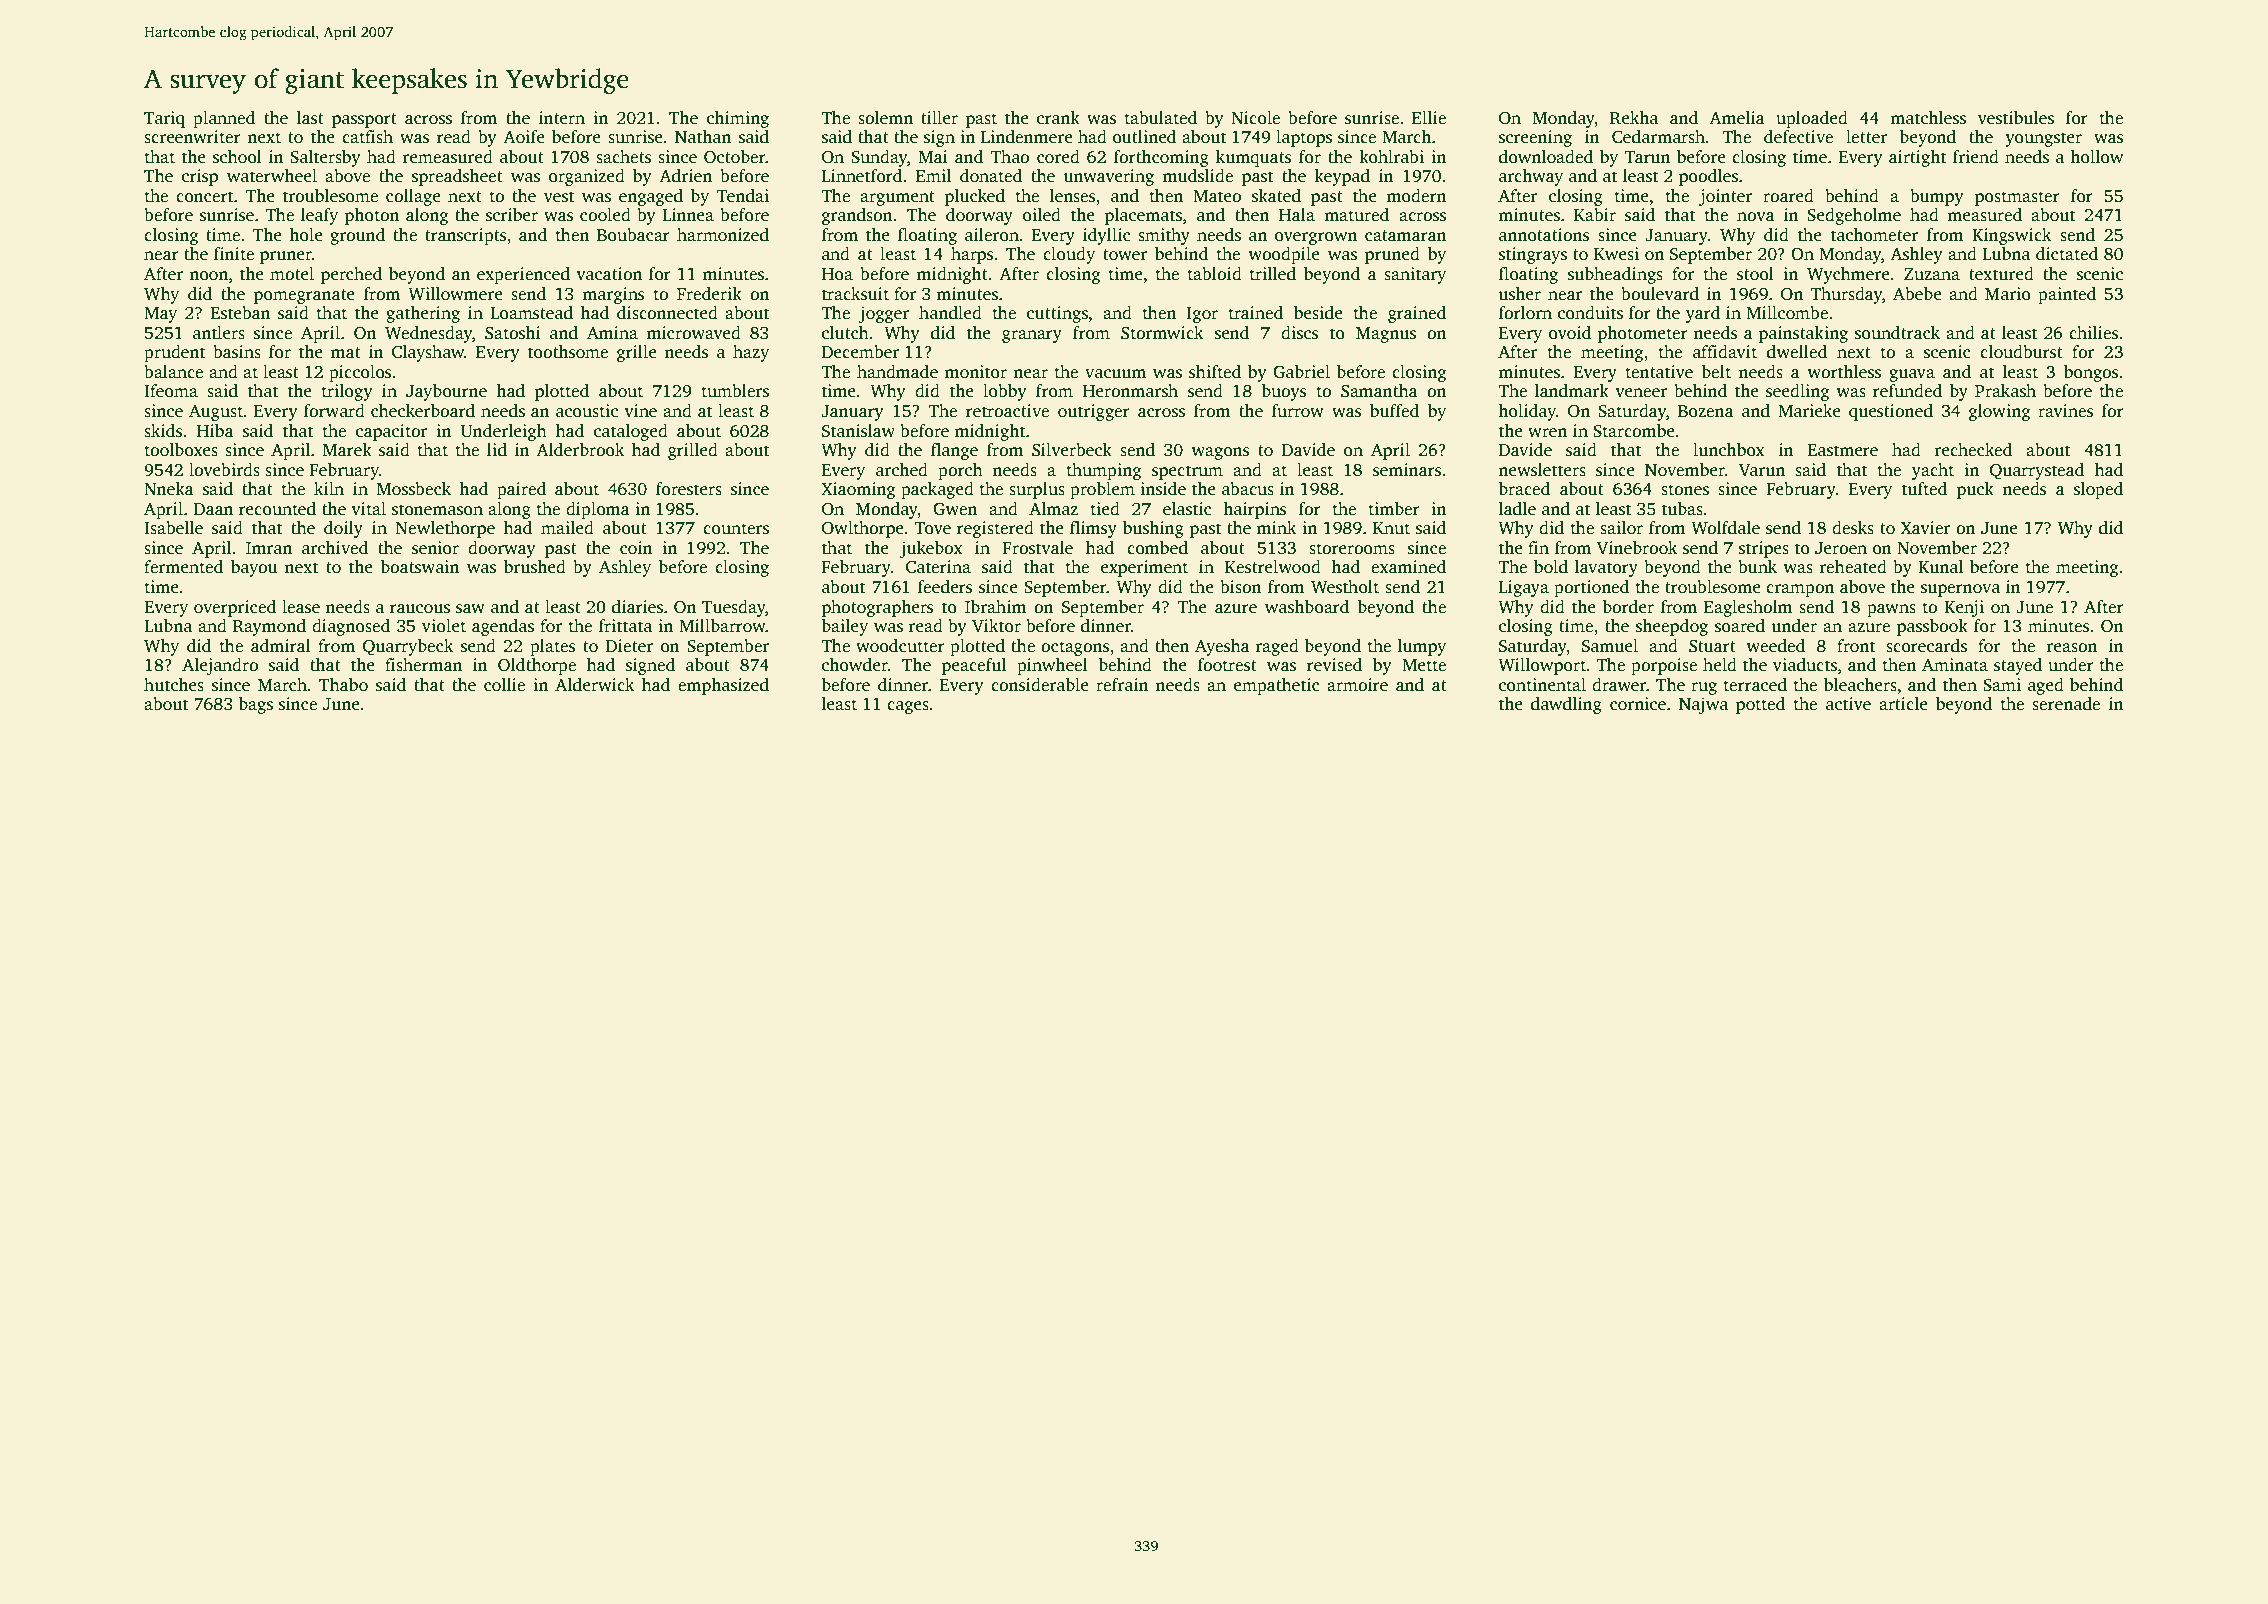  I want to click on Owlthorpe, so click(863, 529).
